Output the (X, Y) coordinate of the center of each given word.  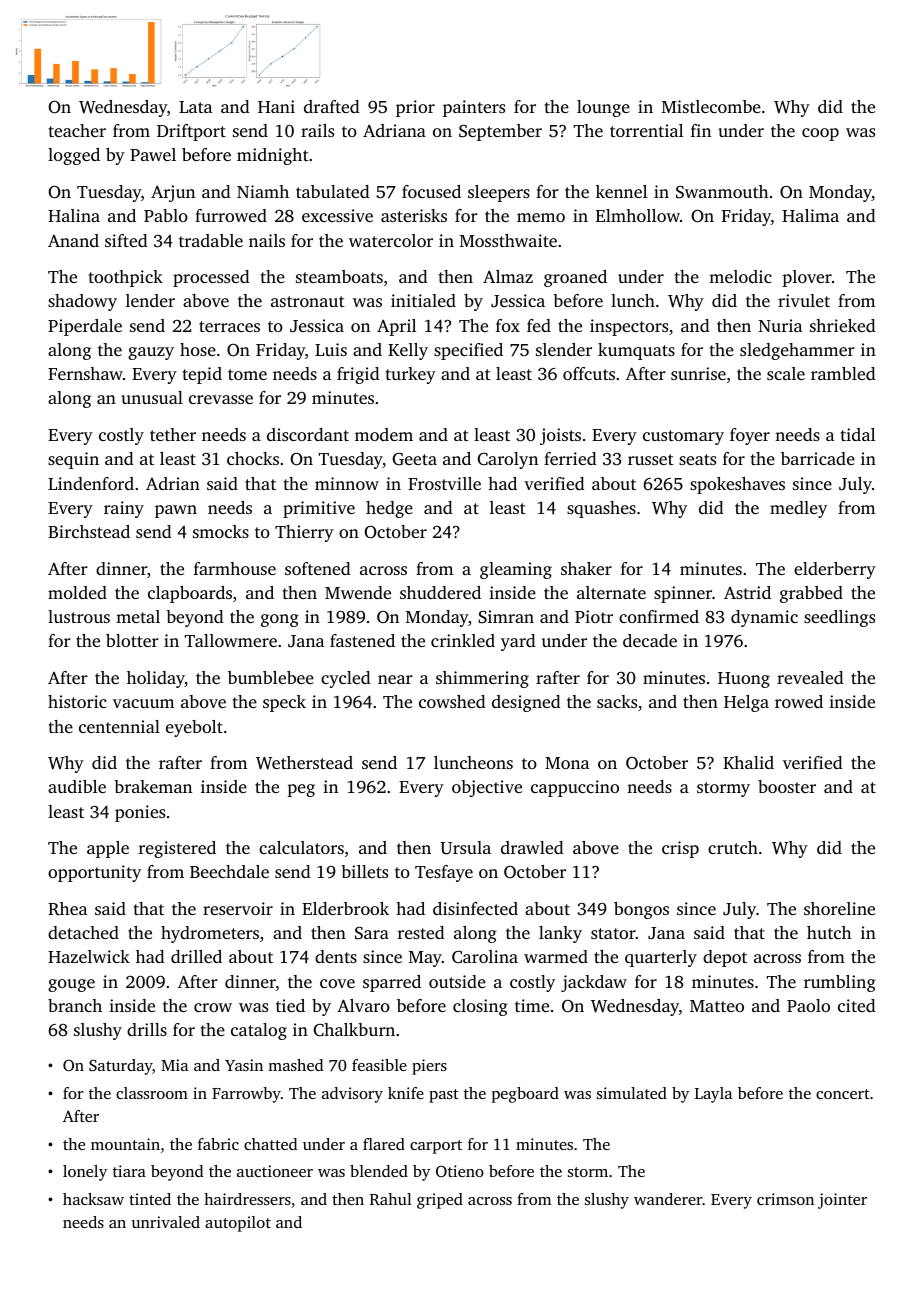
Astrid (747, 592)
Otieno (460, 1171)
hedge (389, 509)
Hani (276, 106)
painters (474, 108)
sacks (617, 701)
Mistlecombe (711, 106)
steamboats (339, 276)
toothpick (126, 278)
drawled (532, 847)
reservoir (238, 908)
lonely (85, 1173)
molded (77, 592)
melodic (740, 276)
